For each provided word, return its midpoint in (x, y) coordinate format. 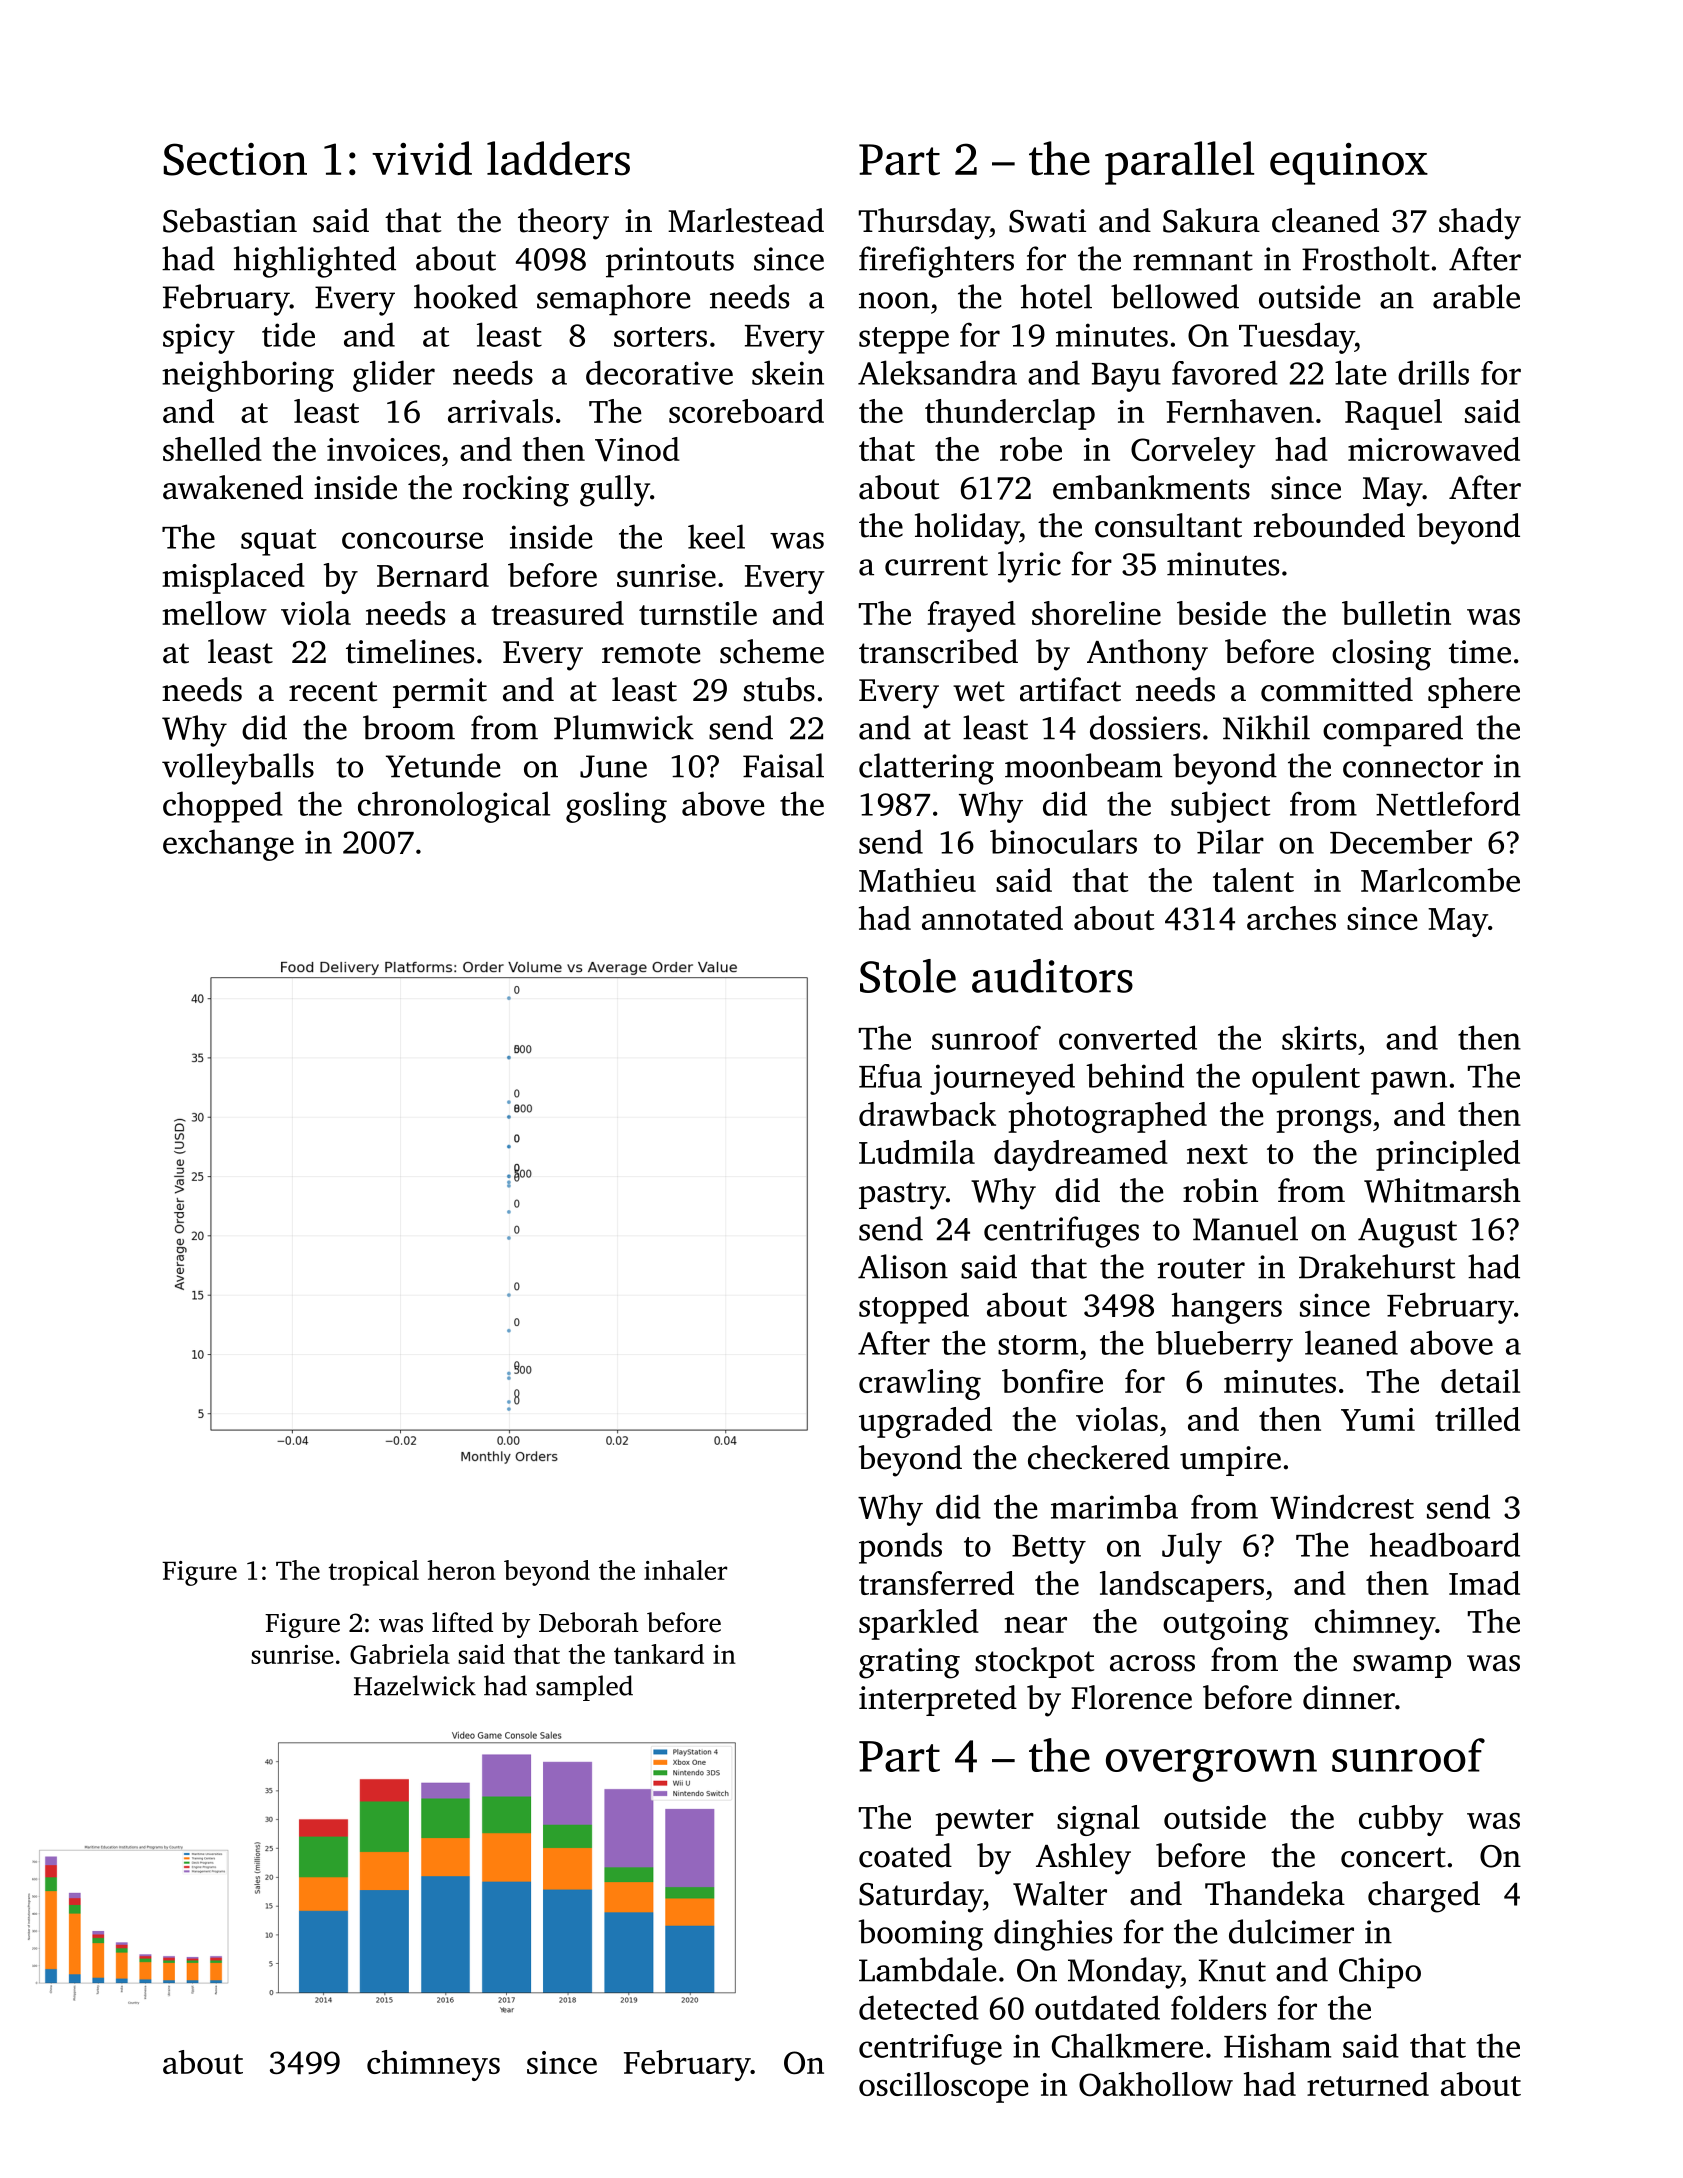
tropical (374, 1573)
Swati (1047, 221)
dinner (1349, 1697)
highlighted (315, 262)
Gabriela (400, 1654)
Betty (1049, 1549)
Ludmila (917, 1152)
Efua (890, 1076)
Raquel (1393, 414)
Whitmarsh (1442, 1190)
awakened (233, 487)
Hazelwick (415, 1685)
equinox (1349, 164)
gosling (616, 807)
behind (1135, 1075)
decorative (659, 372)
